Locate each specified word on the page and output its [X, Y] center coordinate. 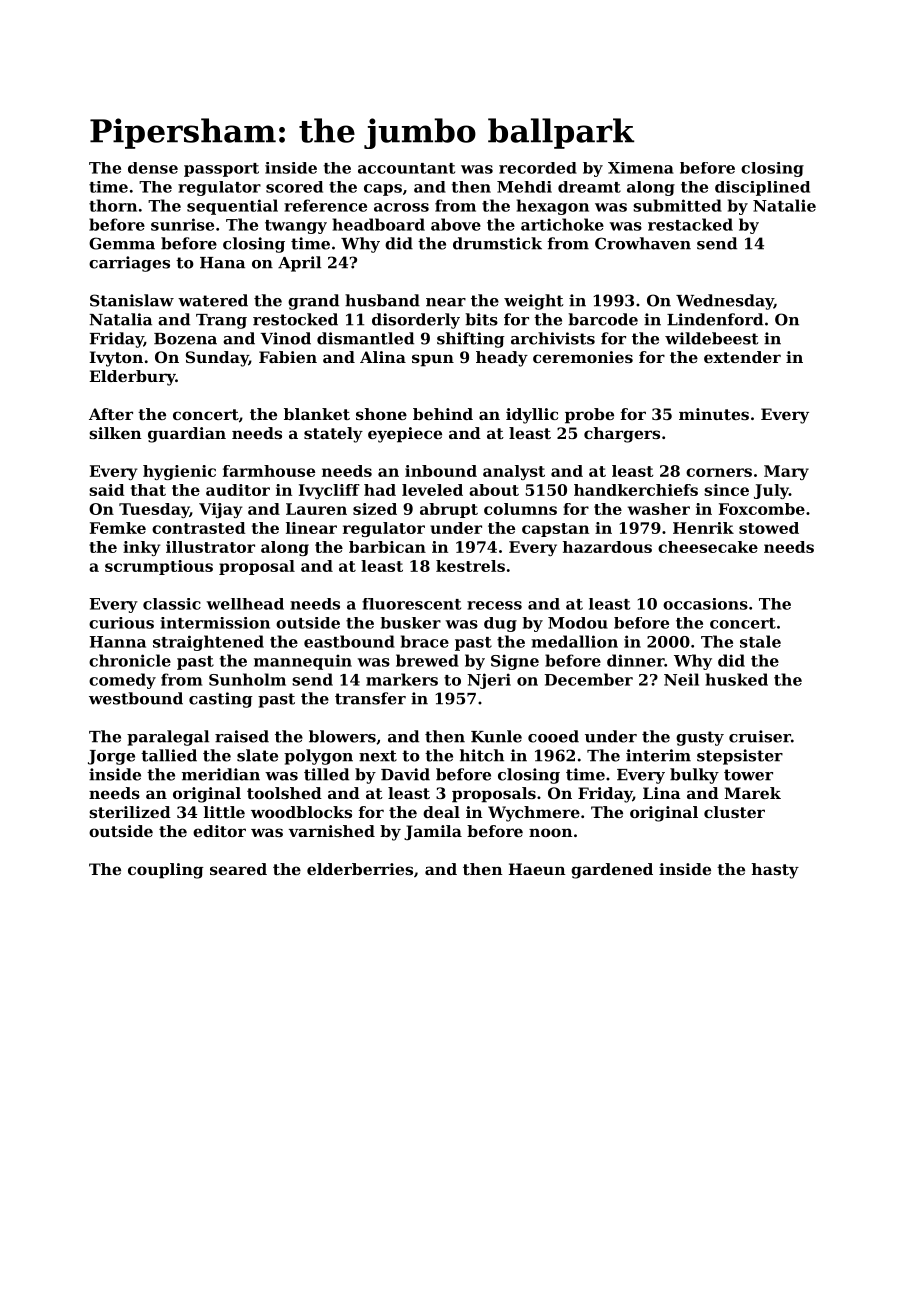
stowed [769, 528]
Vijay [221, 510]
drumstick [497, 243]
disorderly [416, 321]
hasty [775, 871]
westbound [136, 698]
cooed [553, 736]
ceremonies [583, 357]
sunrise [182, 224]
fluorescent [411, 604]
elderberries [360, 869]
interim [658, 755]
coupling [166, 871]
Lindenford [715, 319]
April [299, 264]
